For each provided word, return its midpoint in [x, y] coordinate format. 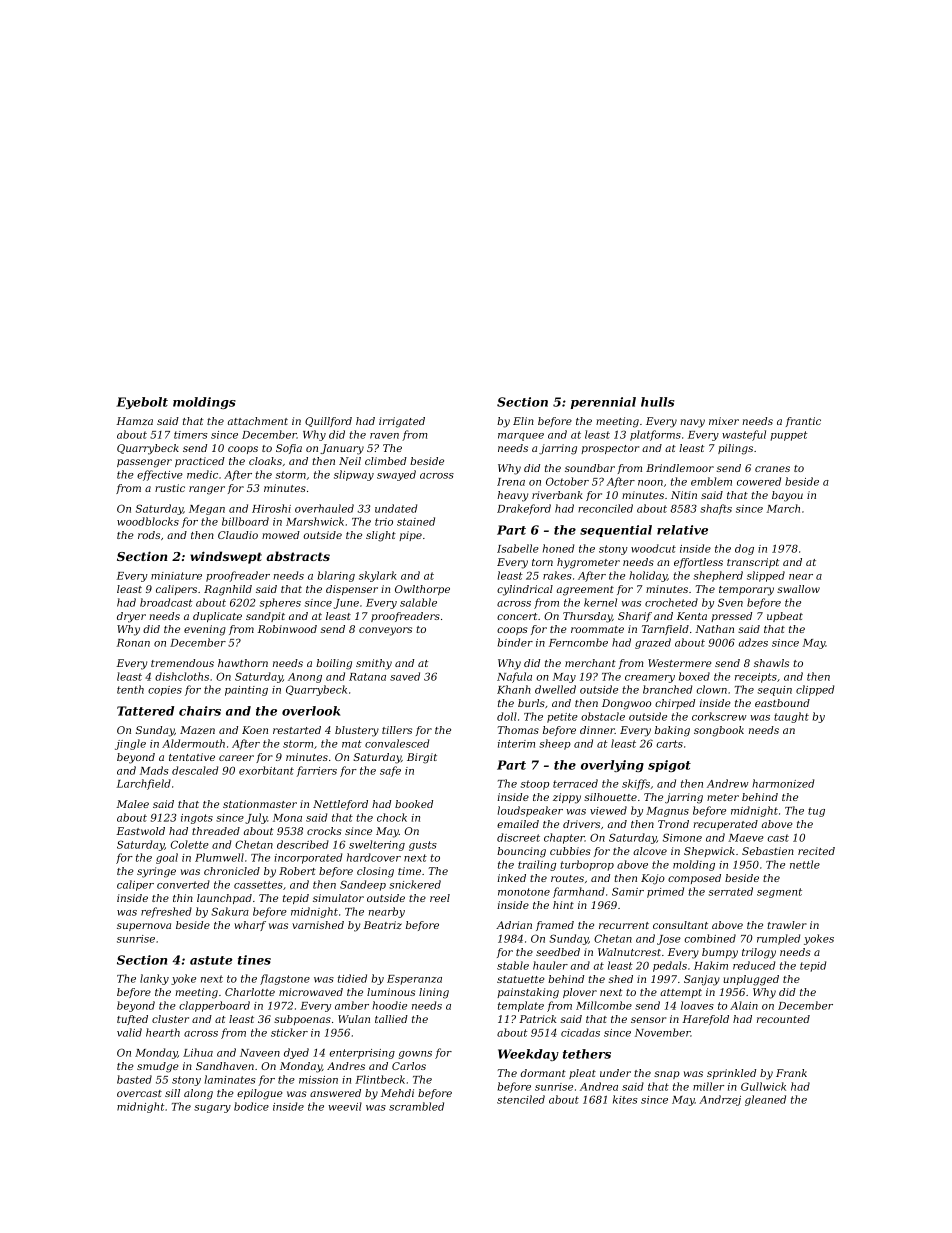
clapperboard [214, 1006]
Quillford [328, 422]
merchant [590, 663]
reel [440, 898]
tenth [130, 689]
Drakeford [524, 509]
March [783, 508]
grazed [653, 643]
